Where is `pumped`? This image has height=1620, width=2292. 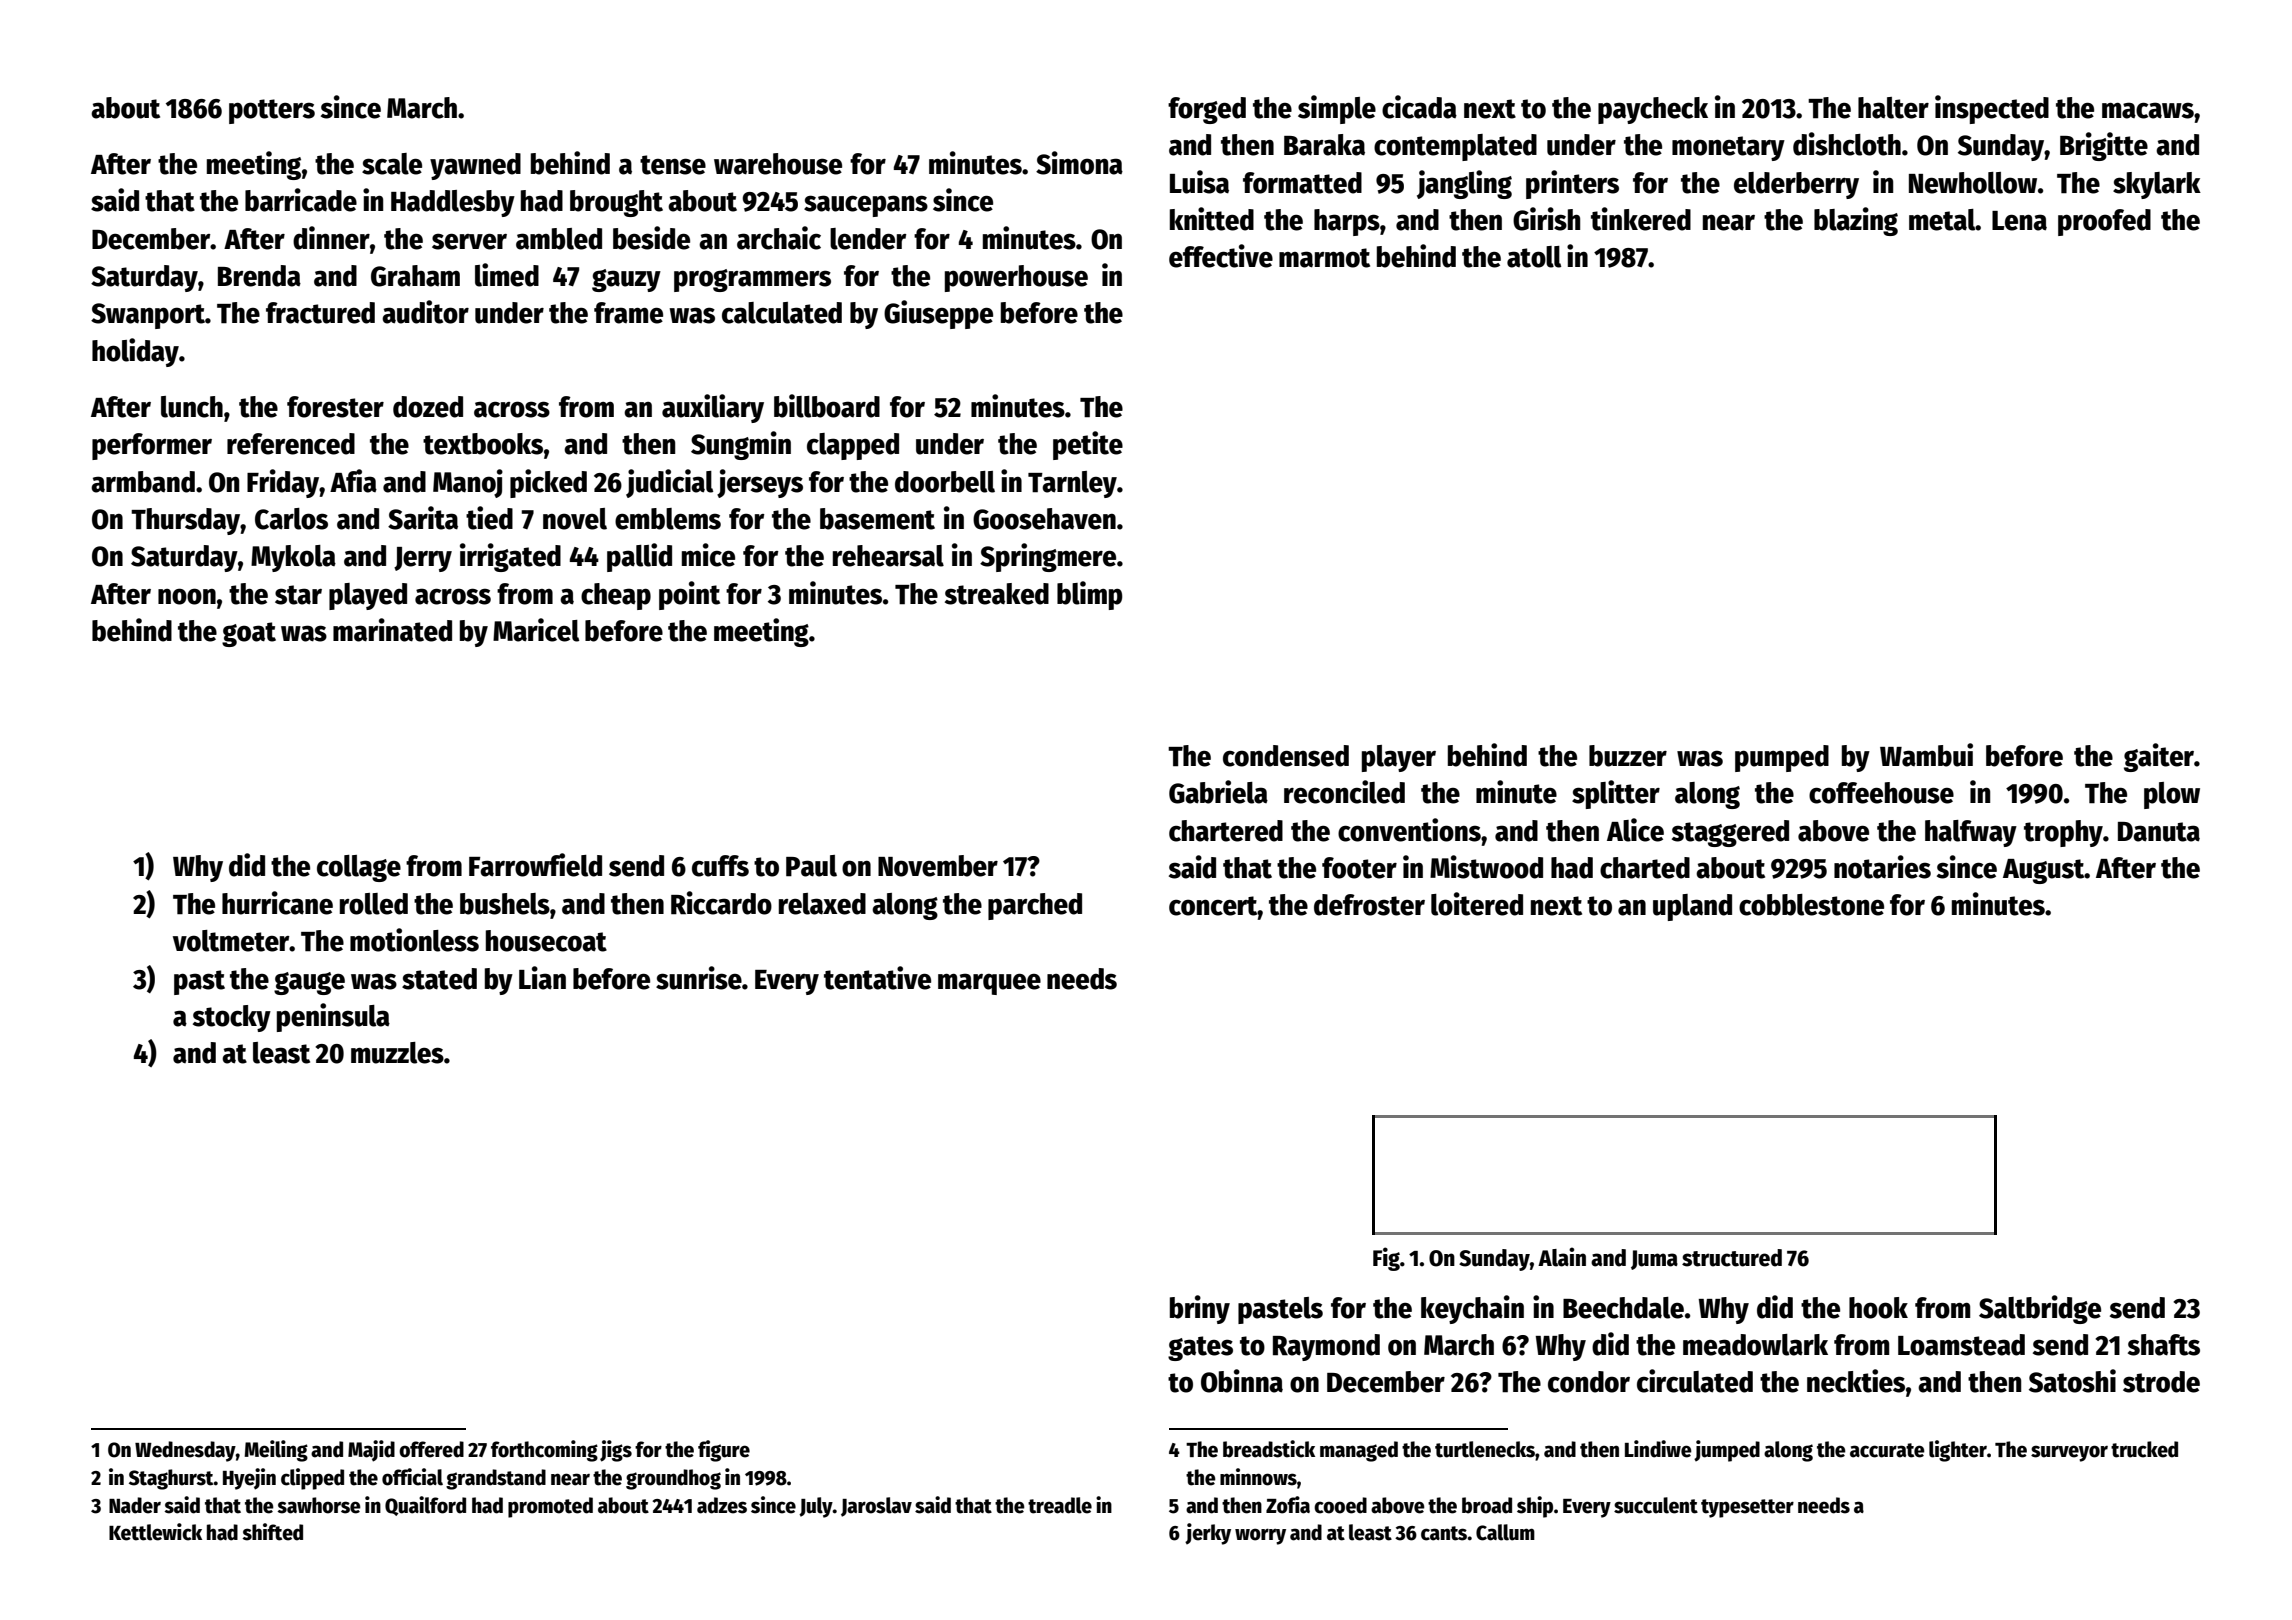
pumped is located at coordinates (1782, 758).
